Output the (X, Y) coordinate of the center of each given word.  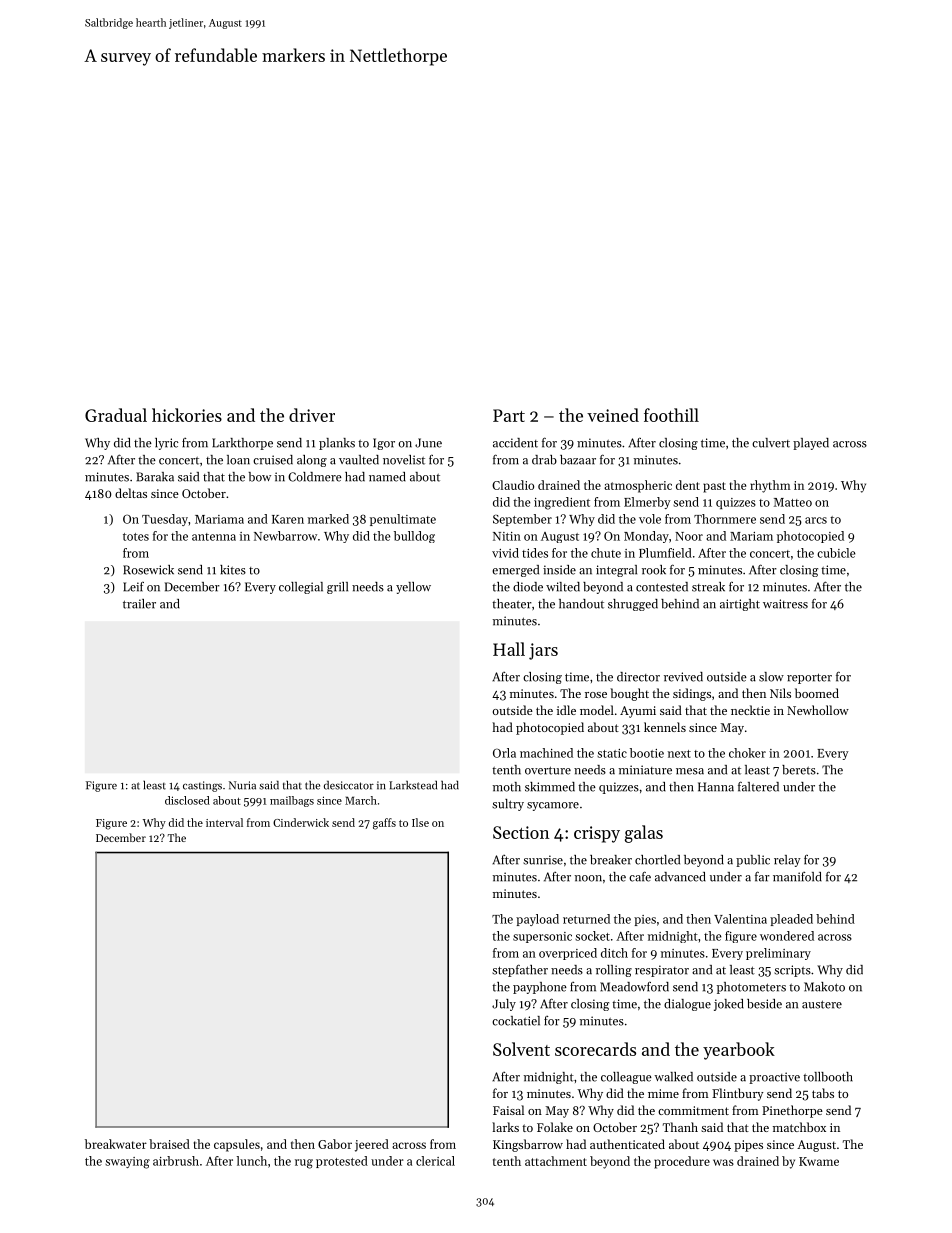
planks (337, 444)
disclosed (187, 800)
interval (224, 822)
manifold (797, 877)
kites (233, 570)
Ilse (420, 822)
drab (544, 460)
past (714, 487)
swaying (127, 1163)
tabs (823, 1093)
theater (512, 604)
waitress (785, 604)
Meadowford (634, 987)
